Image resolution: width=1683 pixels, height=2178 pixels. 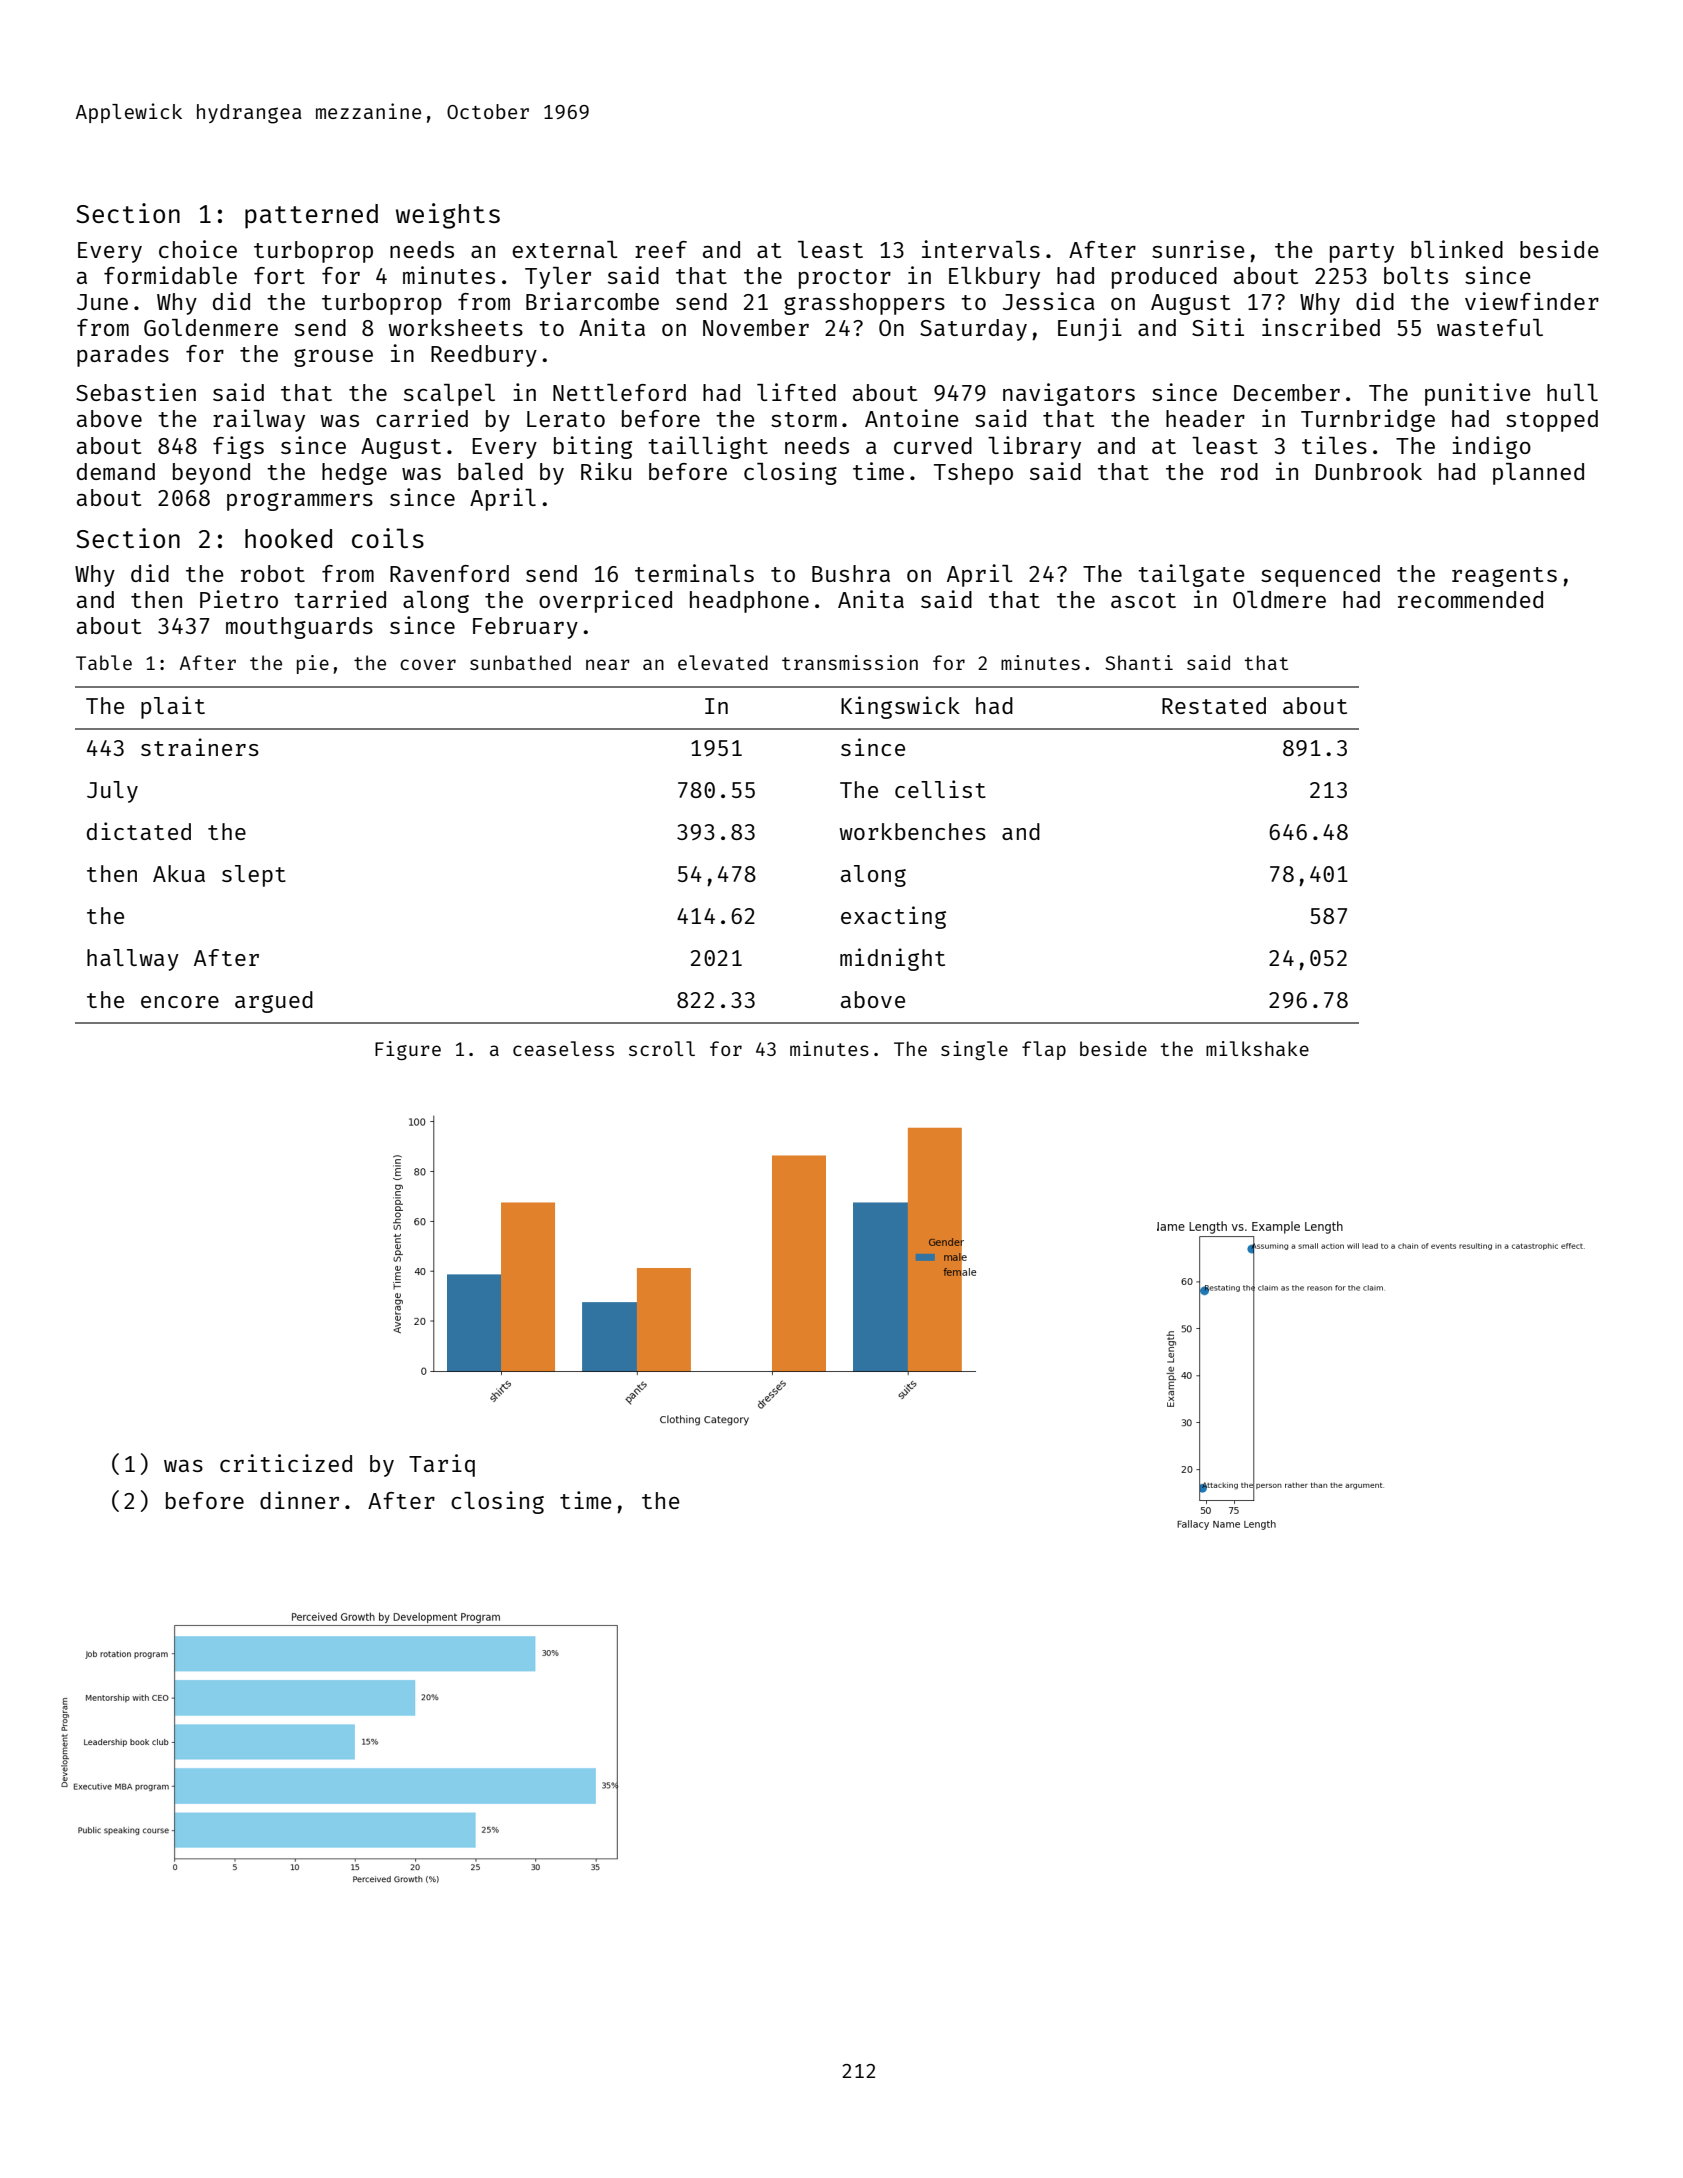 I want to click on blinked, so click(x=1457, y=249).
